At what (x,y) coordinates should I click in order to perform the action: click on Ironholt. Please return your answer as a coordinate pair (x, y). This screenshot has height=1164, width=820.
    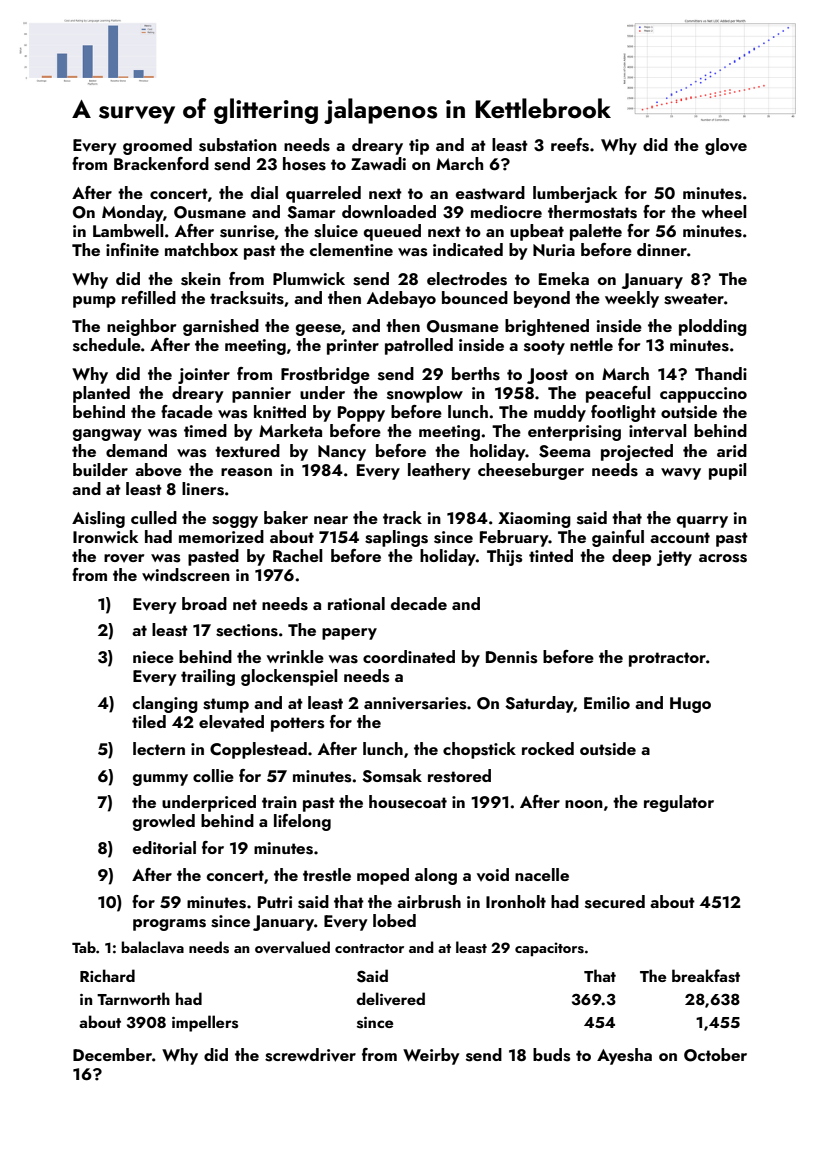
    Looking at the image, I should click on (516, 901).
